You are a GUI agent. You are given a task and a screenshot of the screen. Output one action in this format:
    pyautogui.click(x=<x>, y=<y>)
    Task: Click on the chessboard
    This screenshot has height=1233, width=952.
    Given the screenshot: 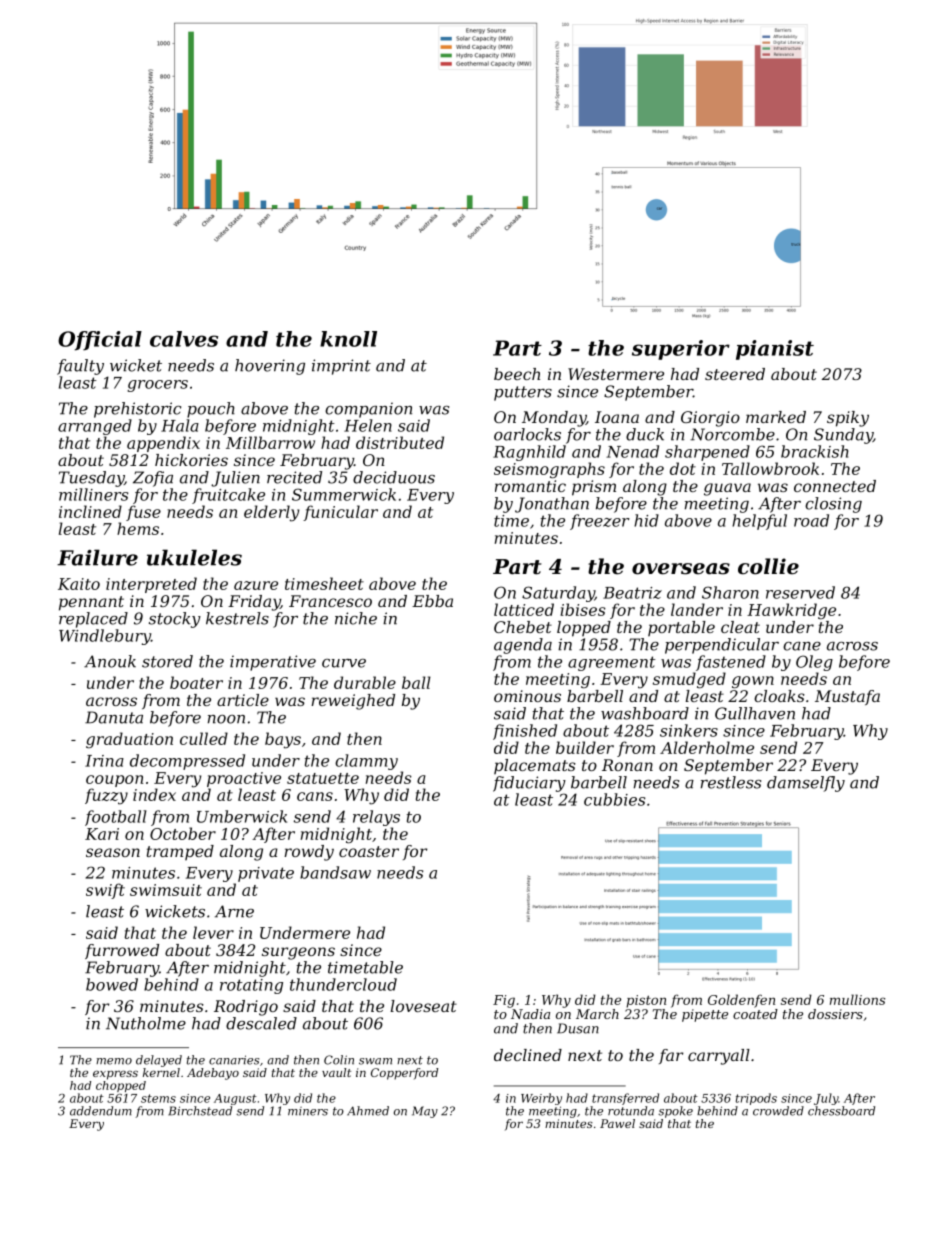 What is the action you would take?
    pyautogui.click(x=841, y=1111)
